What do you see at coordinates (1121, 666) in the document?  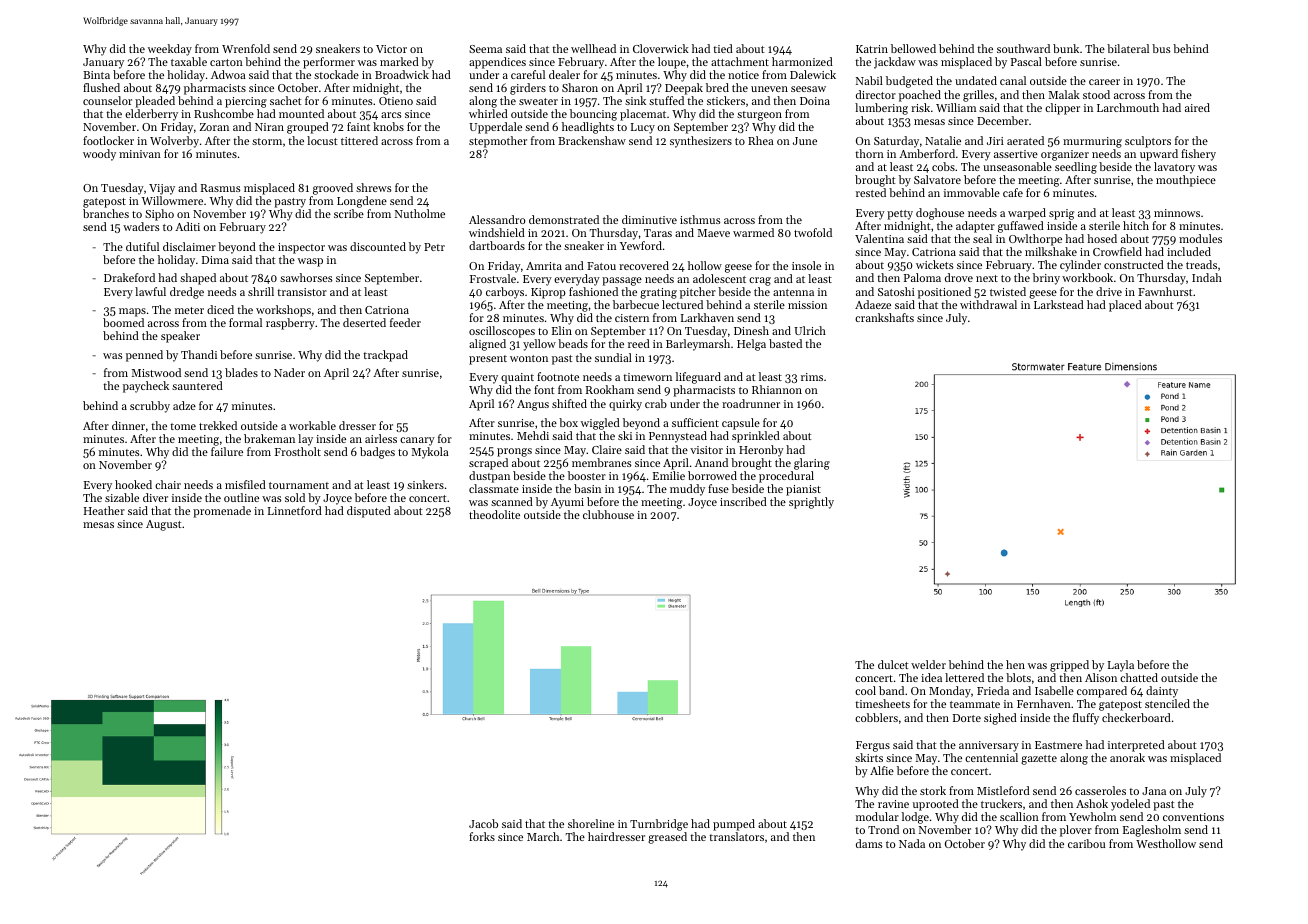 I see `Layla` at bounding box center [1121, 666].
